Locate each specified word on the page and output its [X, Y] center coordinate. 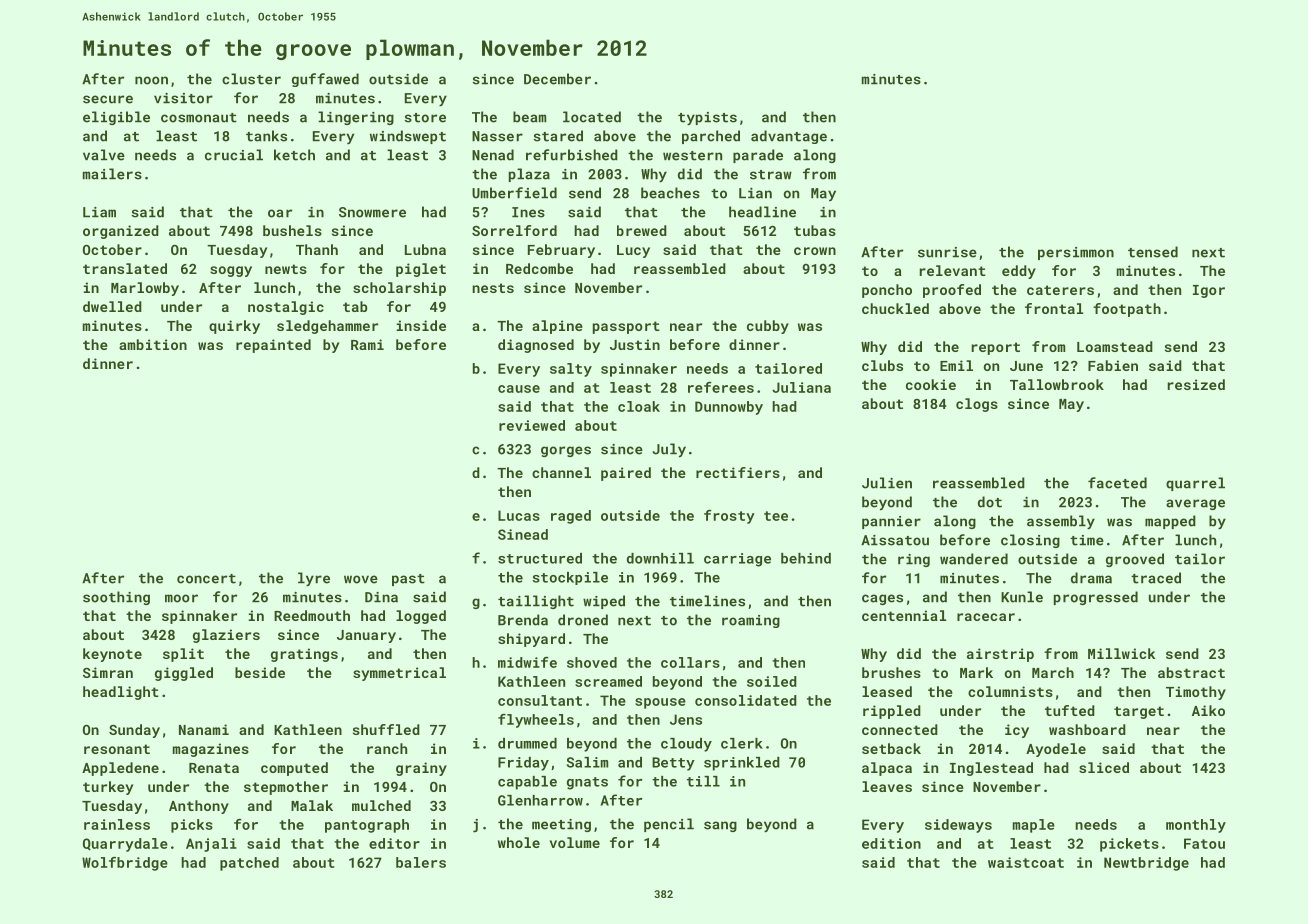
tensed [1153, 252]
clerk [742, 743]
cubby [768, 327]
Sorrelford [514, 230]
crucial [234, 155]
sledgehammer [327, 327]
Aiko [1208, 710]
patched [249, 864]
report [996, 348]
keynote [112, 655]
